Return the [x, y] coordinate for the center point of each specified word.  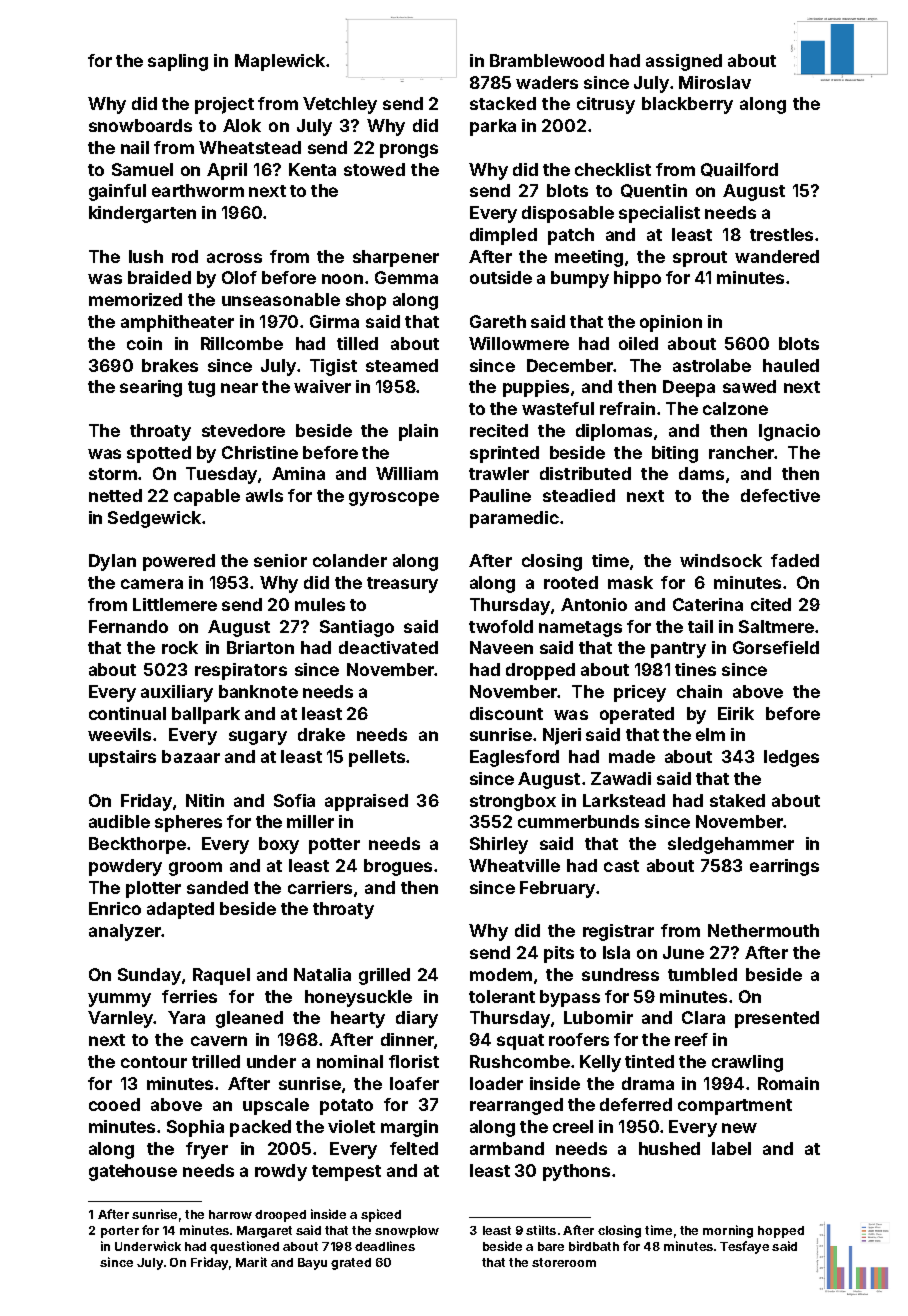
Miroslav [715, 82]
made [632, 756]
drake [321, 734]
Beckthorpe [137, 845]
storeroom [564, 1262]
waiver [322, 386]
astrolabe [712, 365]
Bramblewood [547, 60]
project [224, 105]
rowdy [281, 1172]
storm [113, 474]
